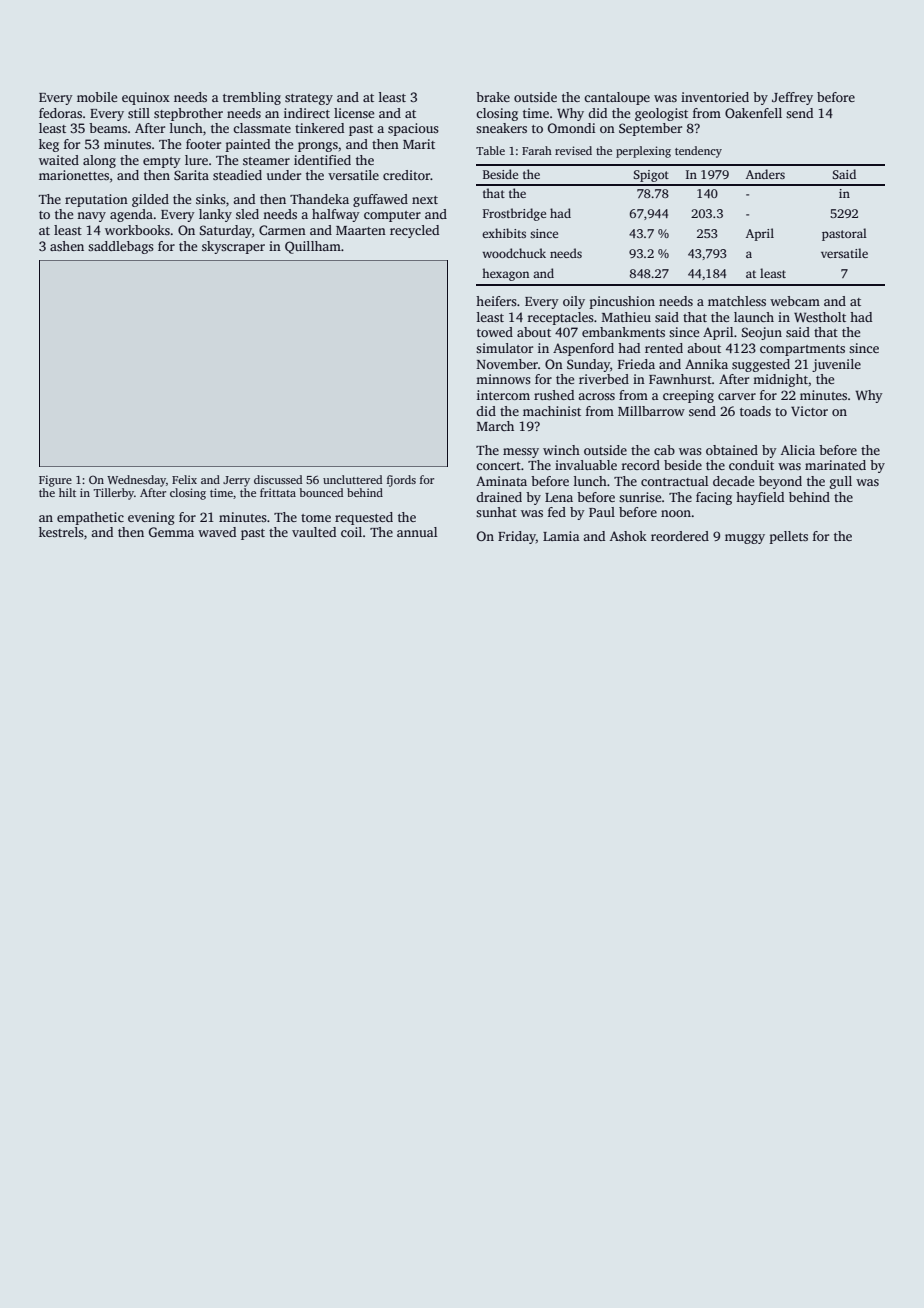 This screenshot has height=1308, width=924. What do you see at coordinates (425, 200) in the screenshot?
I see `next` at bounding box center [425, 200].
